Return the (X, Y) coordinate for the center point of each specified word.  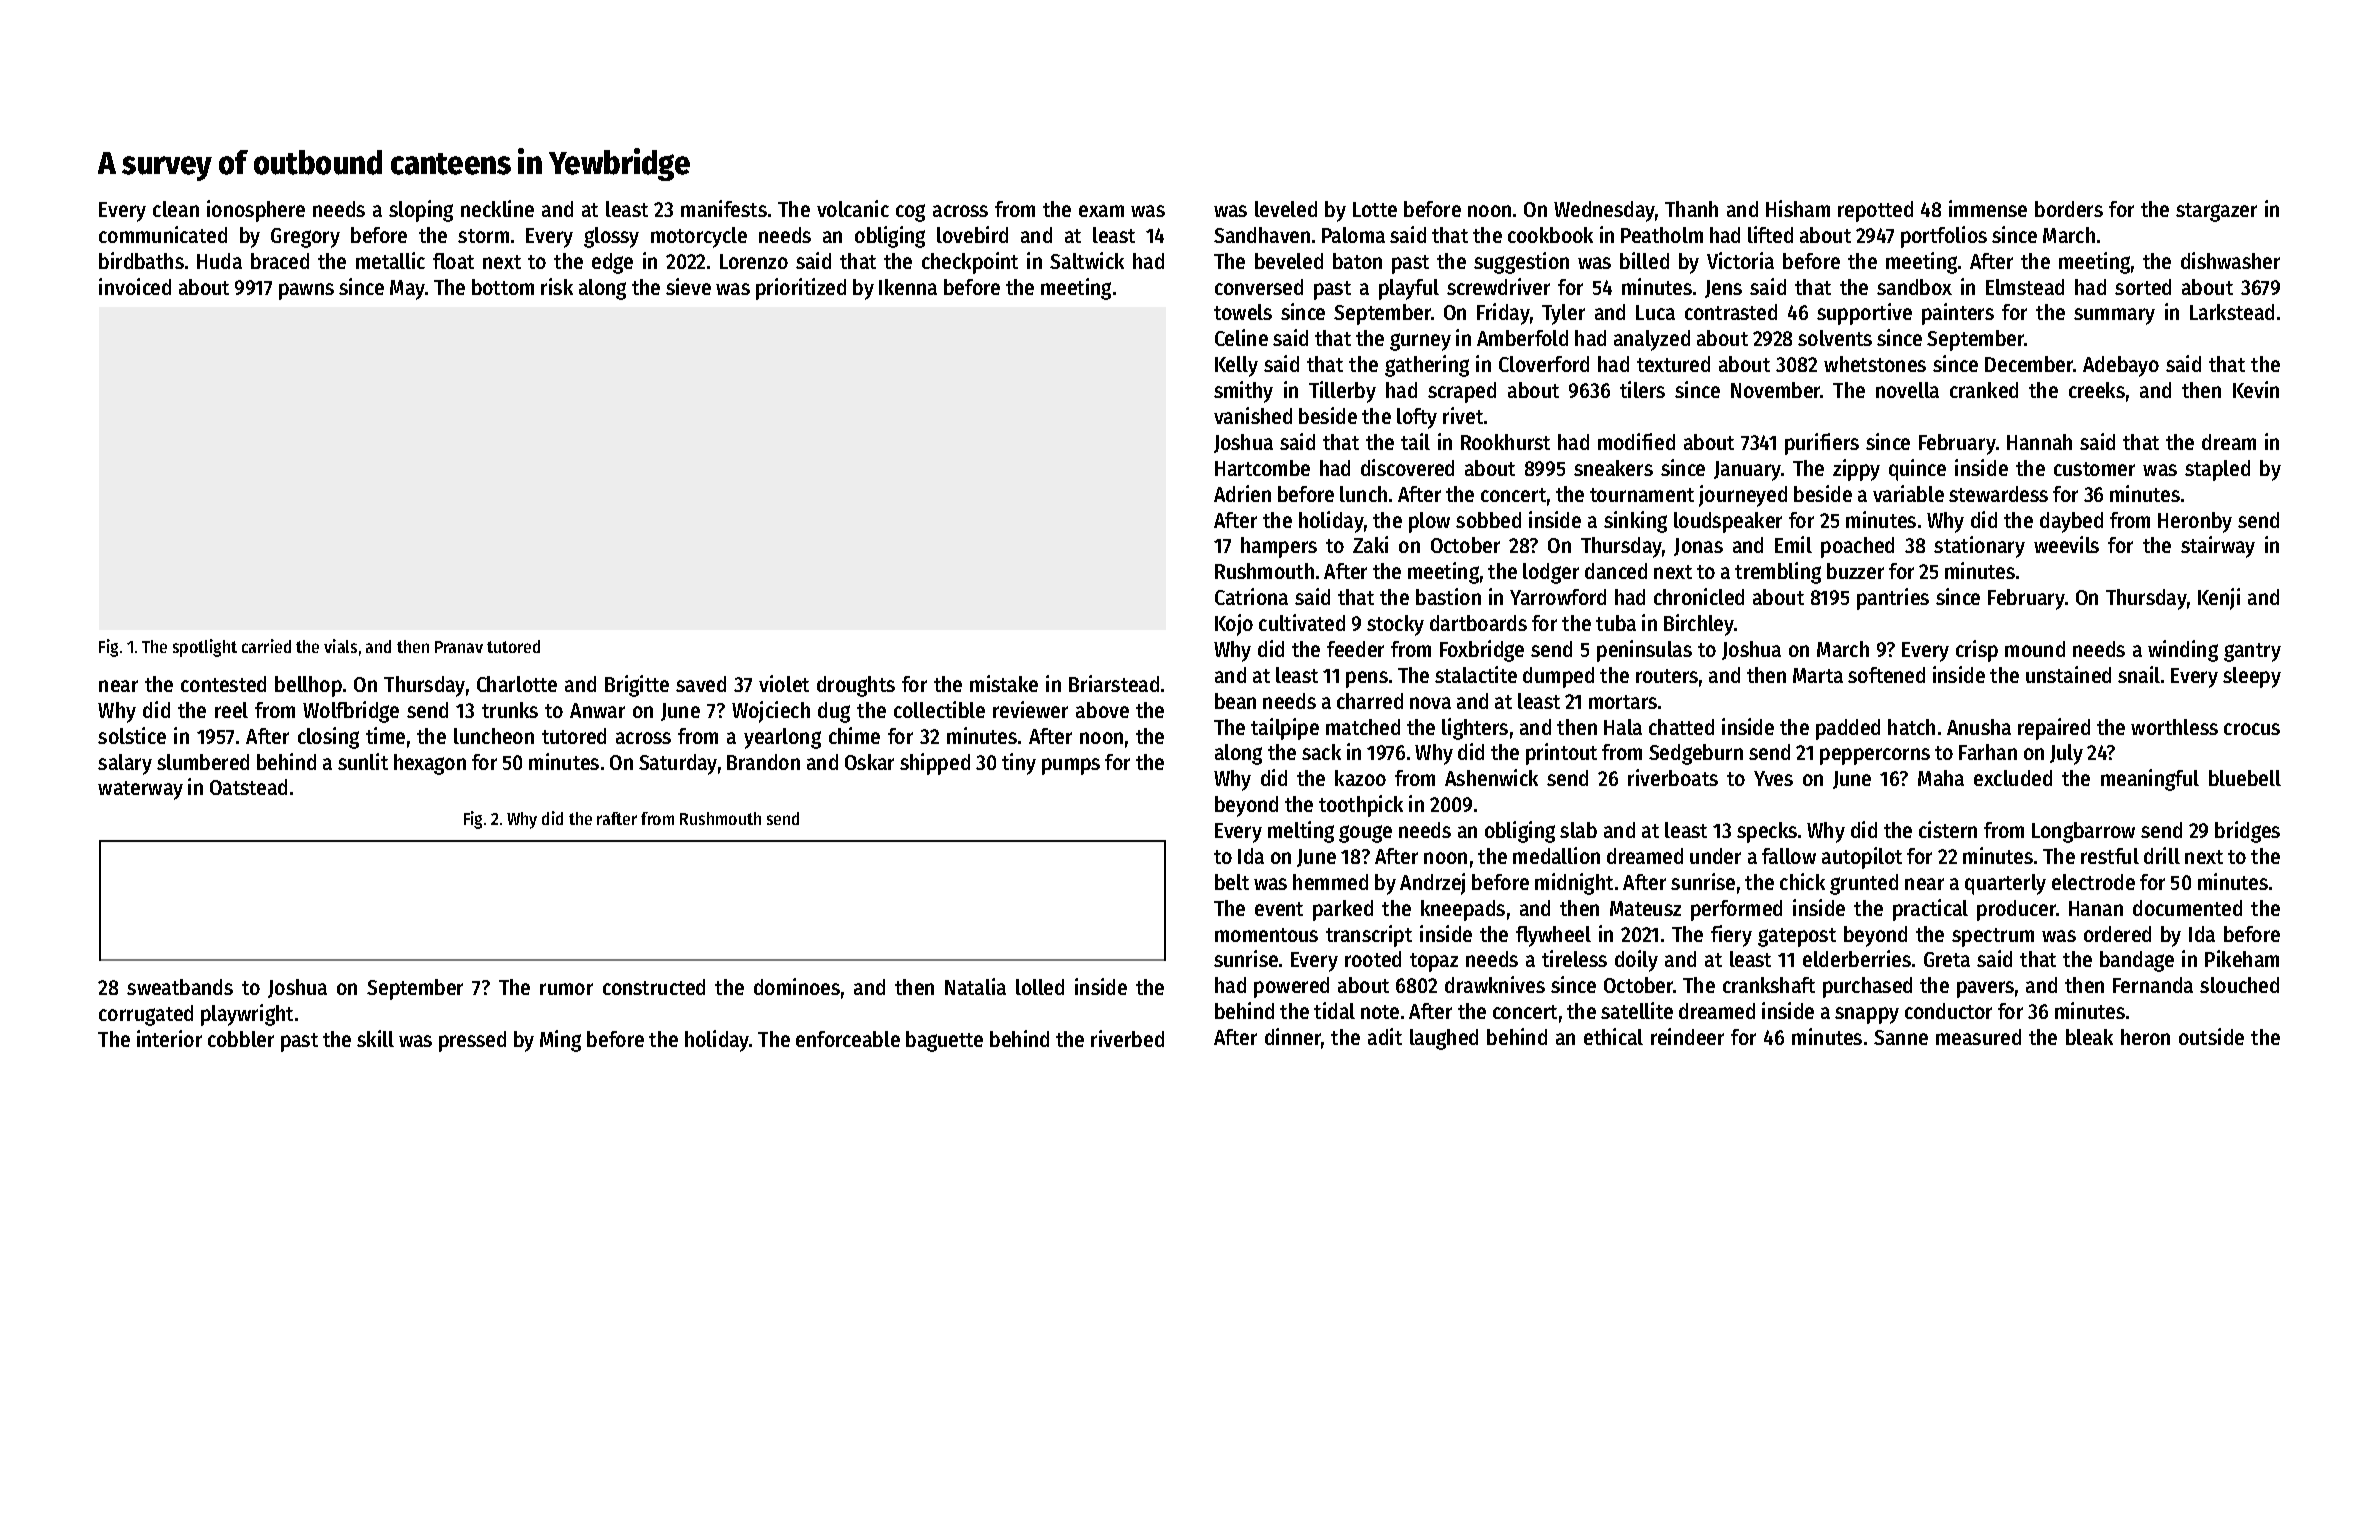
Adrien (1242, 493)
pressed (472, 1041)
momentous (1266, 935)
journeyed (1743, 496)
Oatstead (248, 787)
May (407, 290)
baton (1357, 261)
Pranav (459, 647)
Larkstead (2232, 312)
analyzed (1652, 340)
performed (1736, 910)
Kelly (1236, 366)
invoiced (135, 286)
